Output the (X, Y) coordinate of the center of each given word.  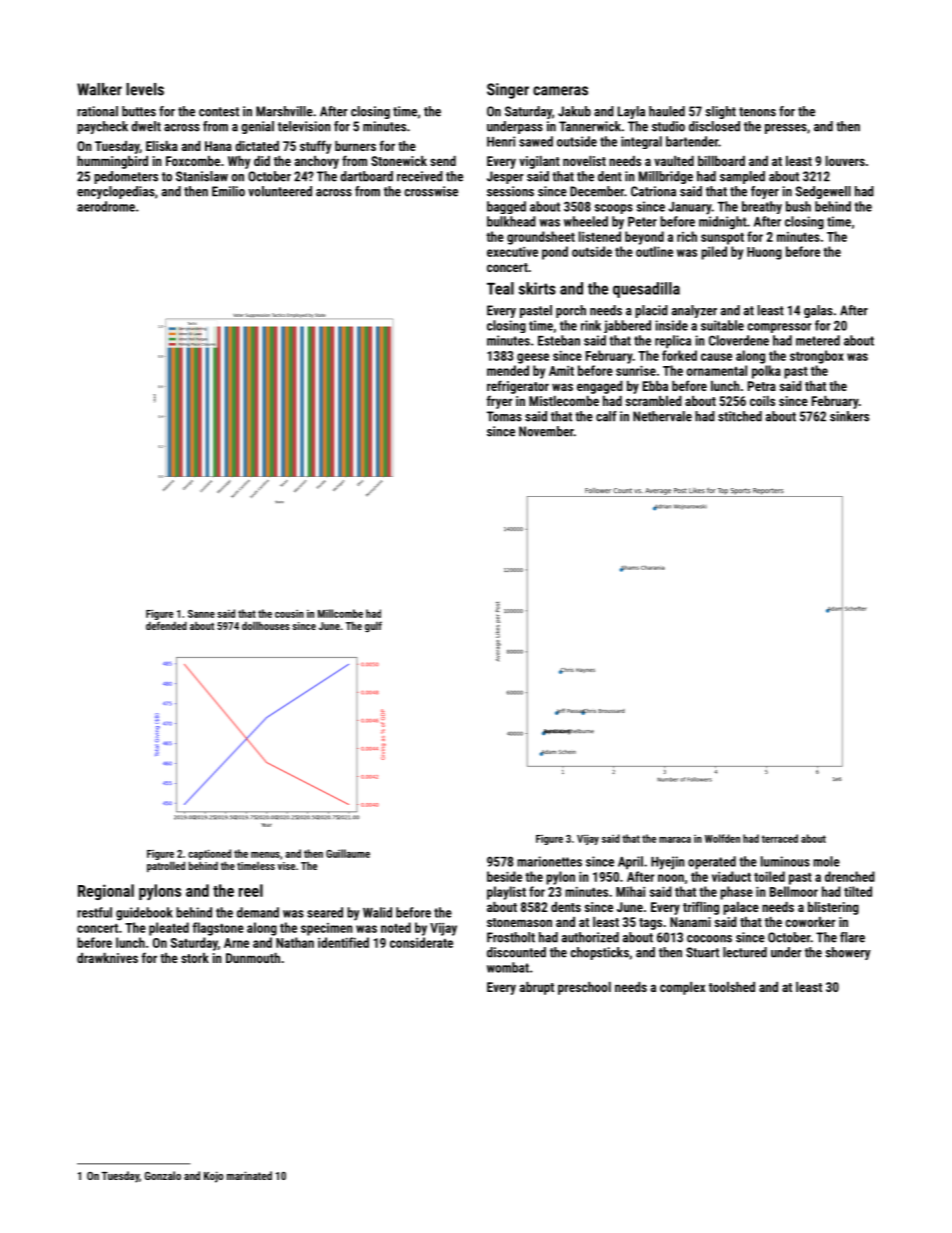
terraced (780, 838)
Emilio (228, 191)
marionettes (549, 861)
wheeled (586, 221)
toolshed (732, 987)
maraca (675, 840)
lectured (745, 952)
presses (786, 129)
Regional (106, 892)
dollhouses (266, 625)
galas (818, 311)
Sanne (201, 614)
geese (533, 358)
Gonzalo (163, 1175)
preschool (584, 988)
